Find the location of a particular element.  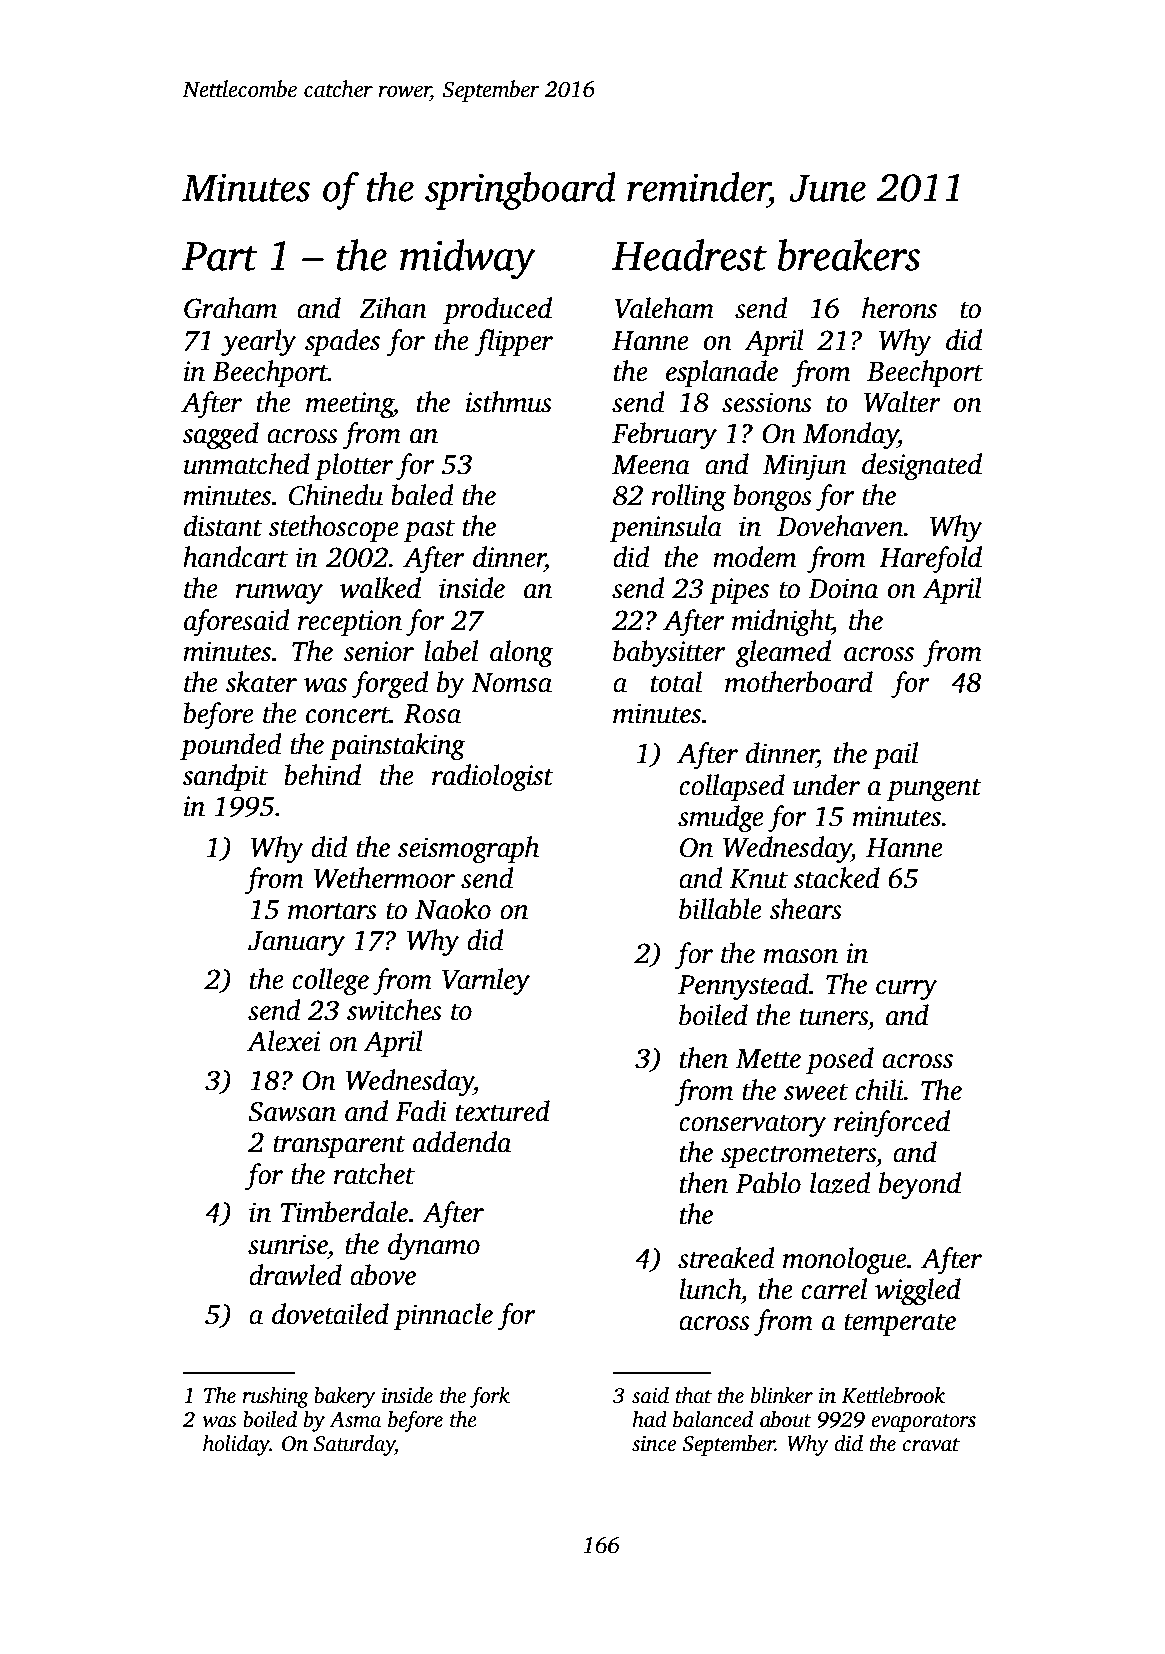

January is located at coordinates (296, 944).
